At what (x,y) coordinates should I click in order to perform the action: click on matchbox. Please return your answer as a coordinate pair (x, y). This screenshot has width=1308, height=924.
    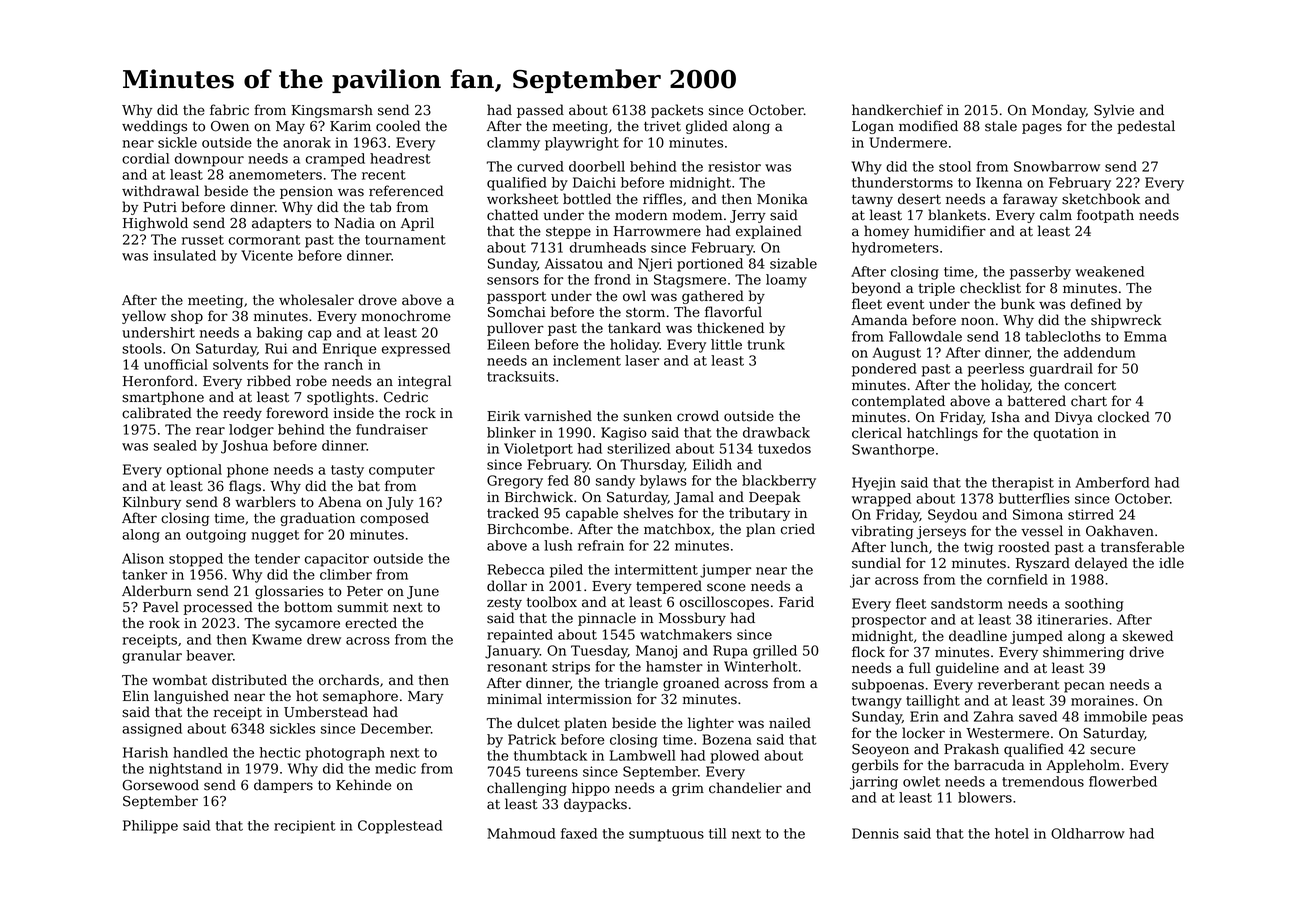
    Looking at the image, I should click on (677, 529).
